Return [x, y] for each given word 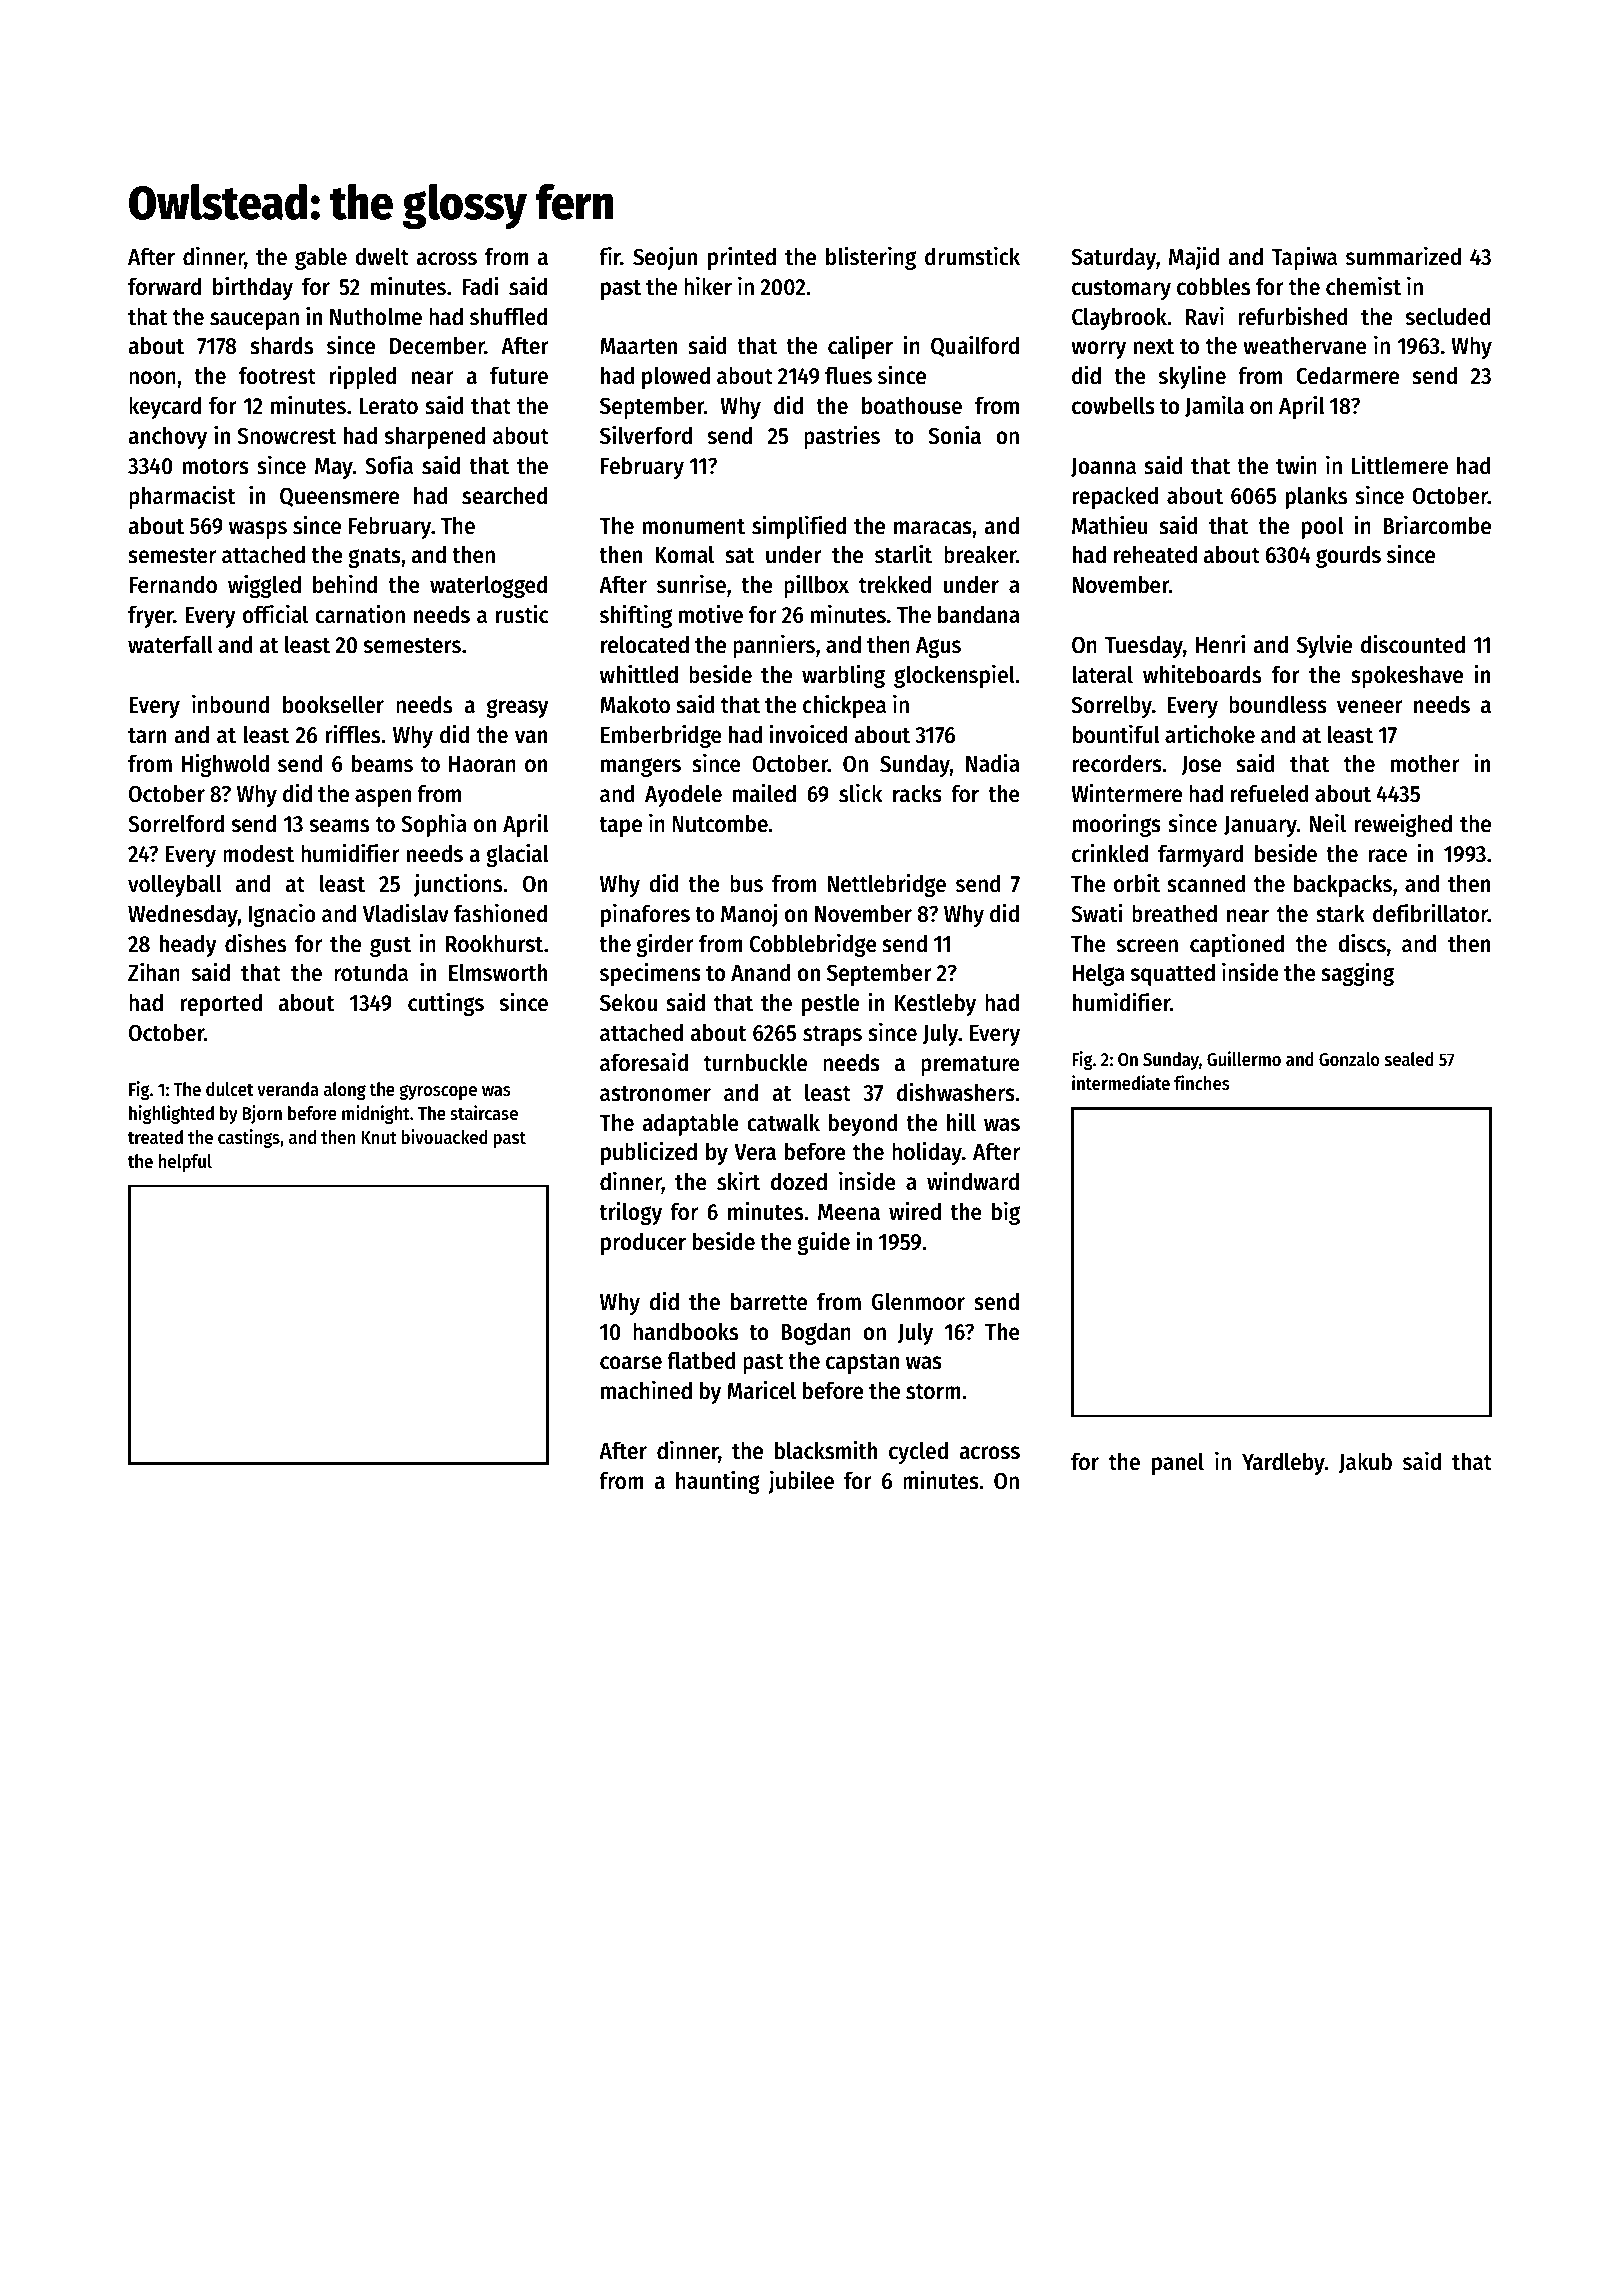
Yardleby [1283, 1463]
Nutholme [376, 316]
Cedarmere [1347, 375]
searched [504, 495]
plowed [676, 377]
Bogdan [816, 1333]
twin [1296, 465]
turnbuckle [755, 1062]
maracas [933, 528]
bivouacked [444, 1137]
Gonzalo [1349, 1059]
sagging [1357, 974]
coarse [631, 1363]
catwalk [783, 1122]
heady [188, 945]
